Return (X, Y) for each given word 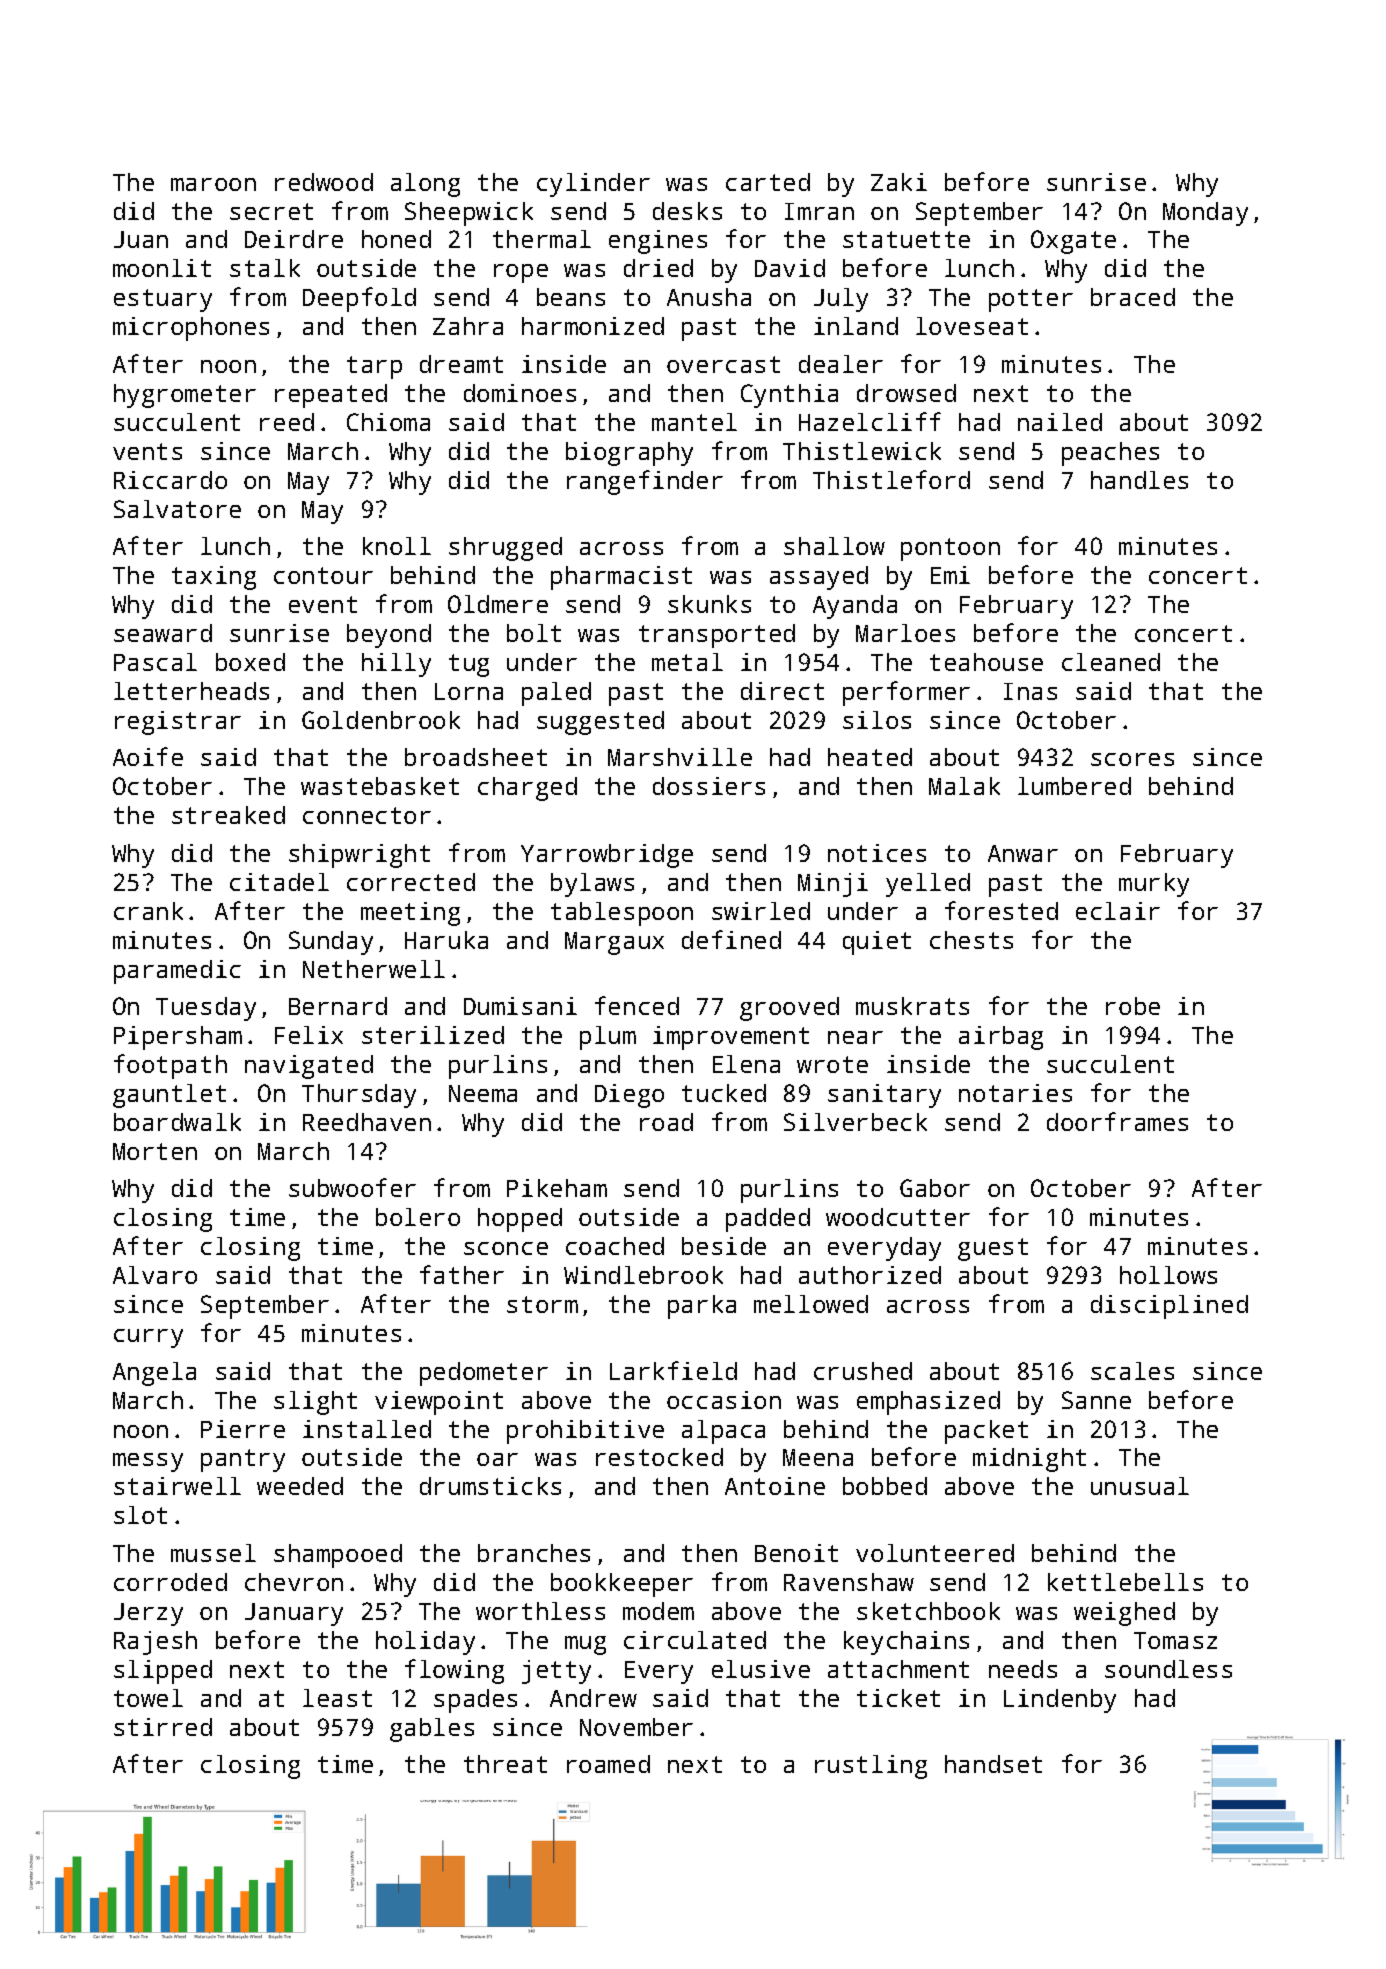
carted (768, 182)
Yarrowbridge (607, 856)
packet (986, 1432)
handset (993, 1764)
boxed (250, 662)
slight (315, 1403)
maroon (213, 184)
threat (505, 1764)
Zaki (899, 182)
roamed (608, 1764)
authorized (870, 1275)
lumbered (1074, 786)
